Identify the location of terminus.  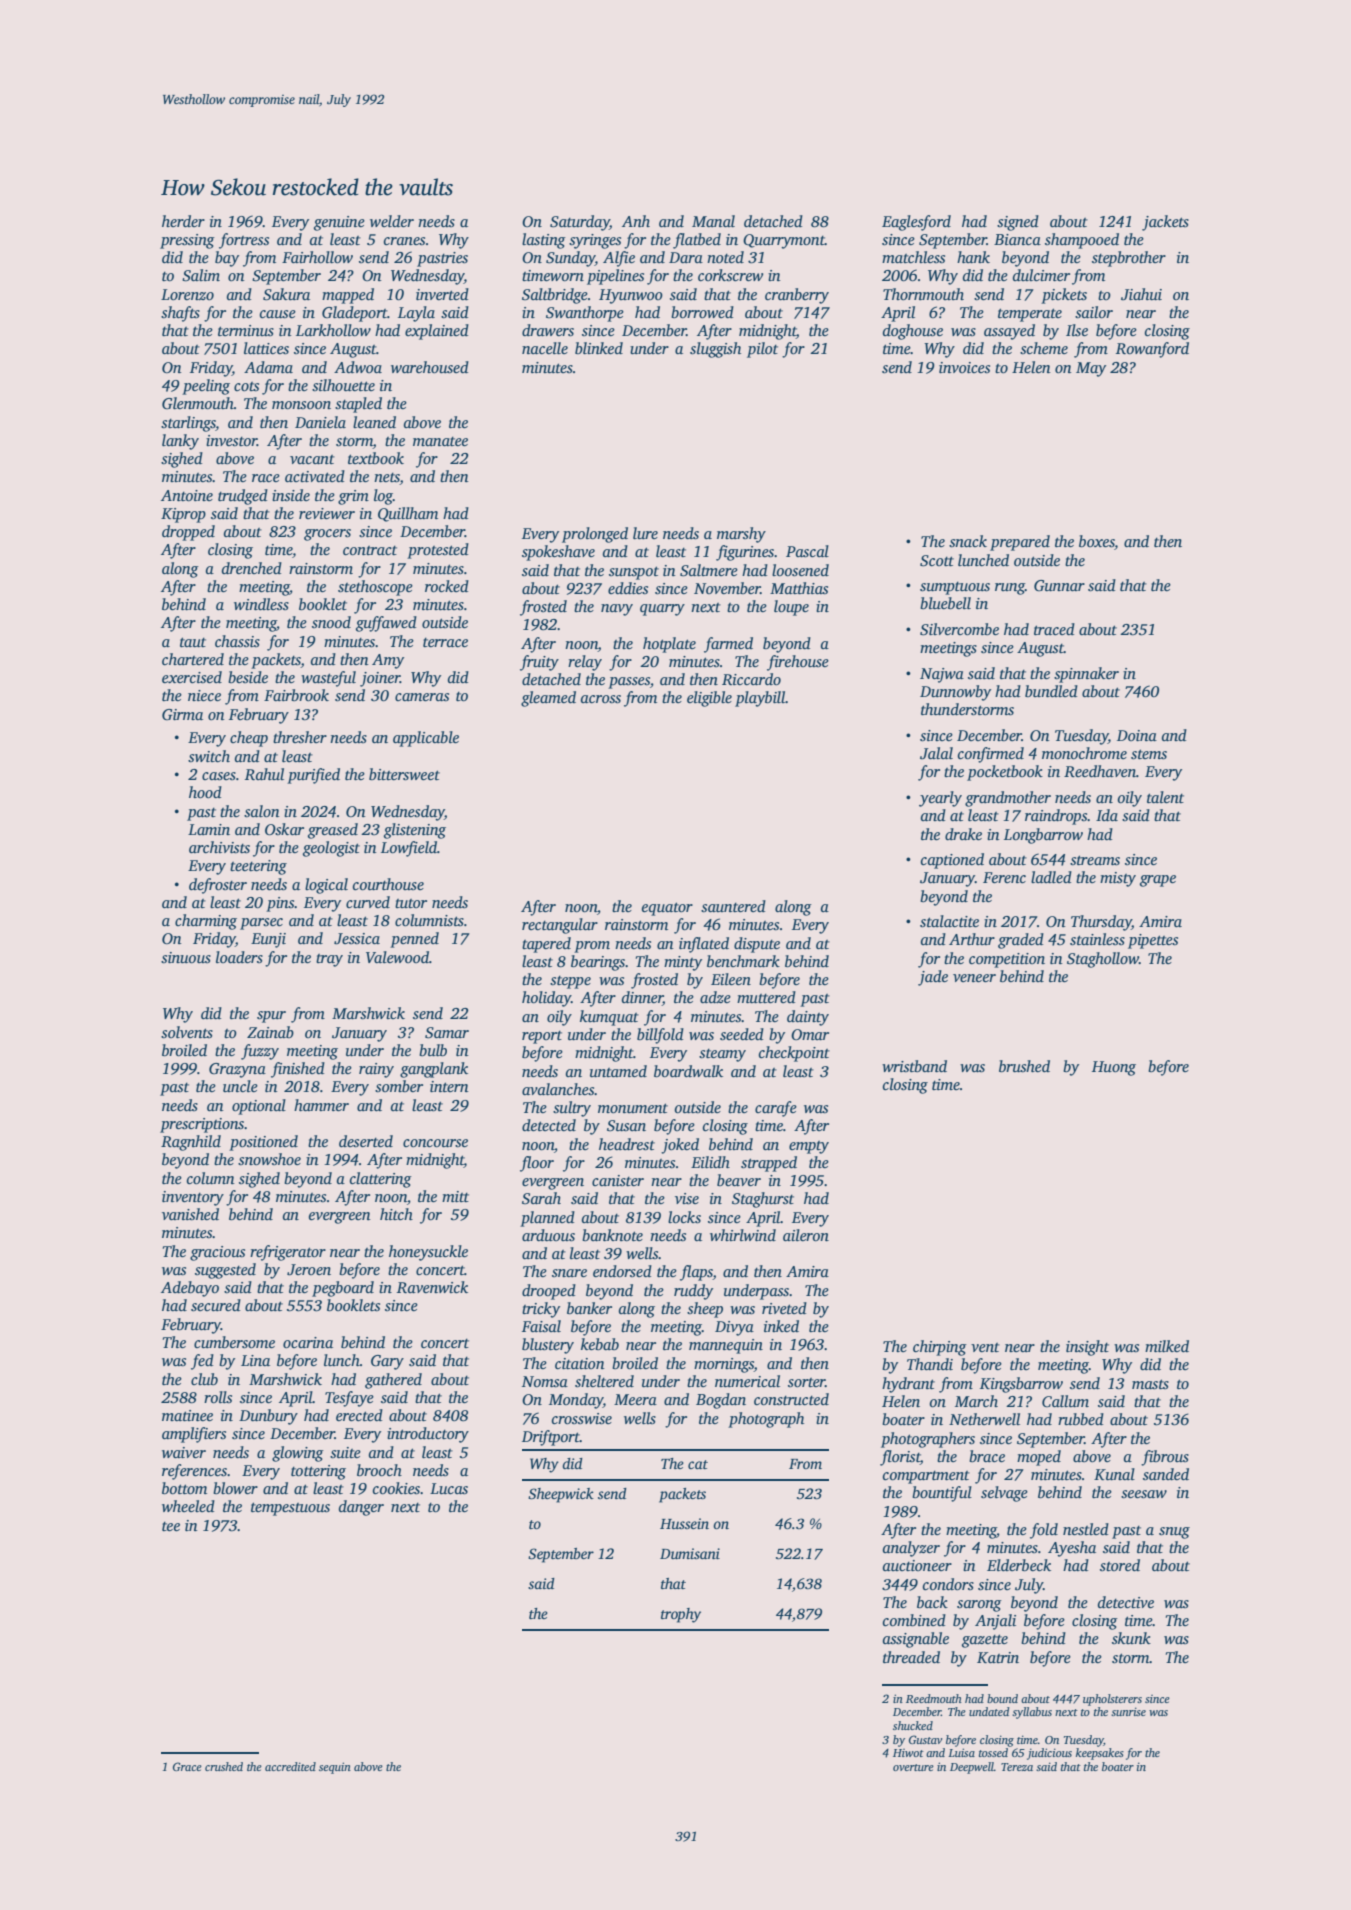
(246, 330).
